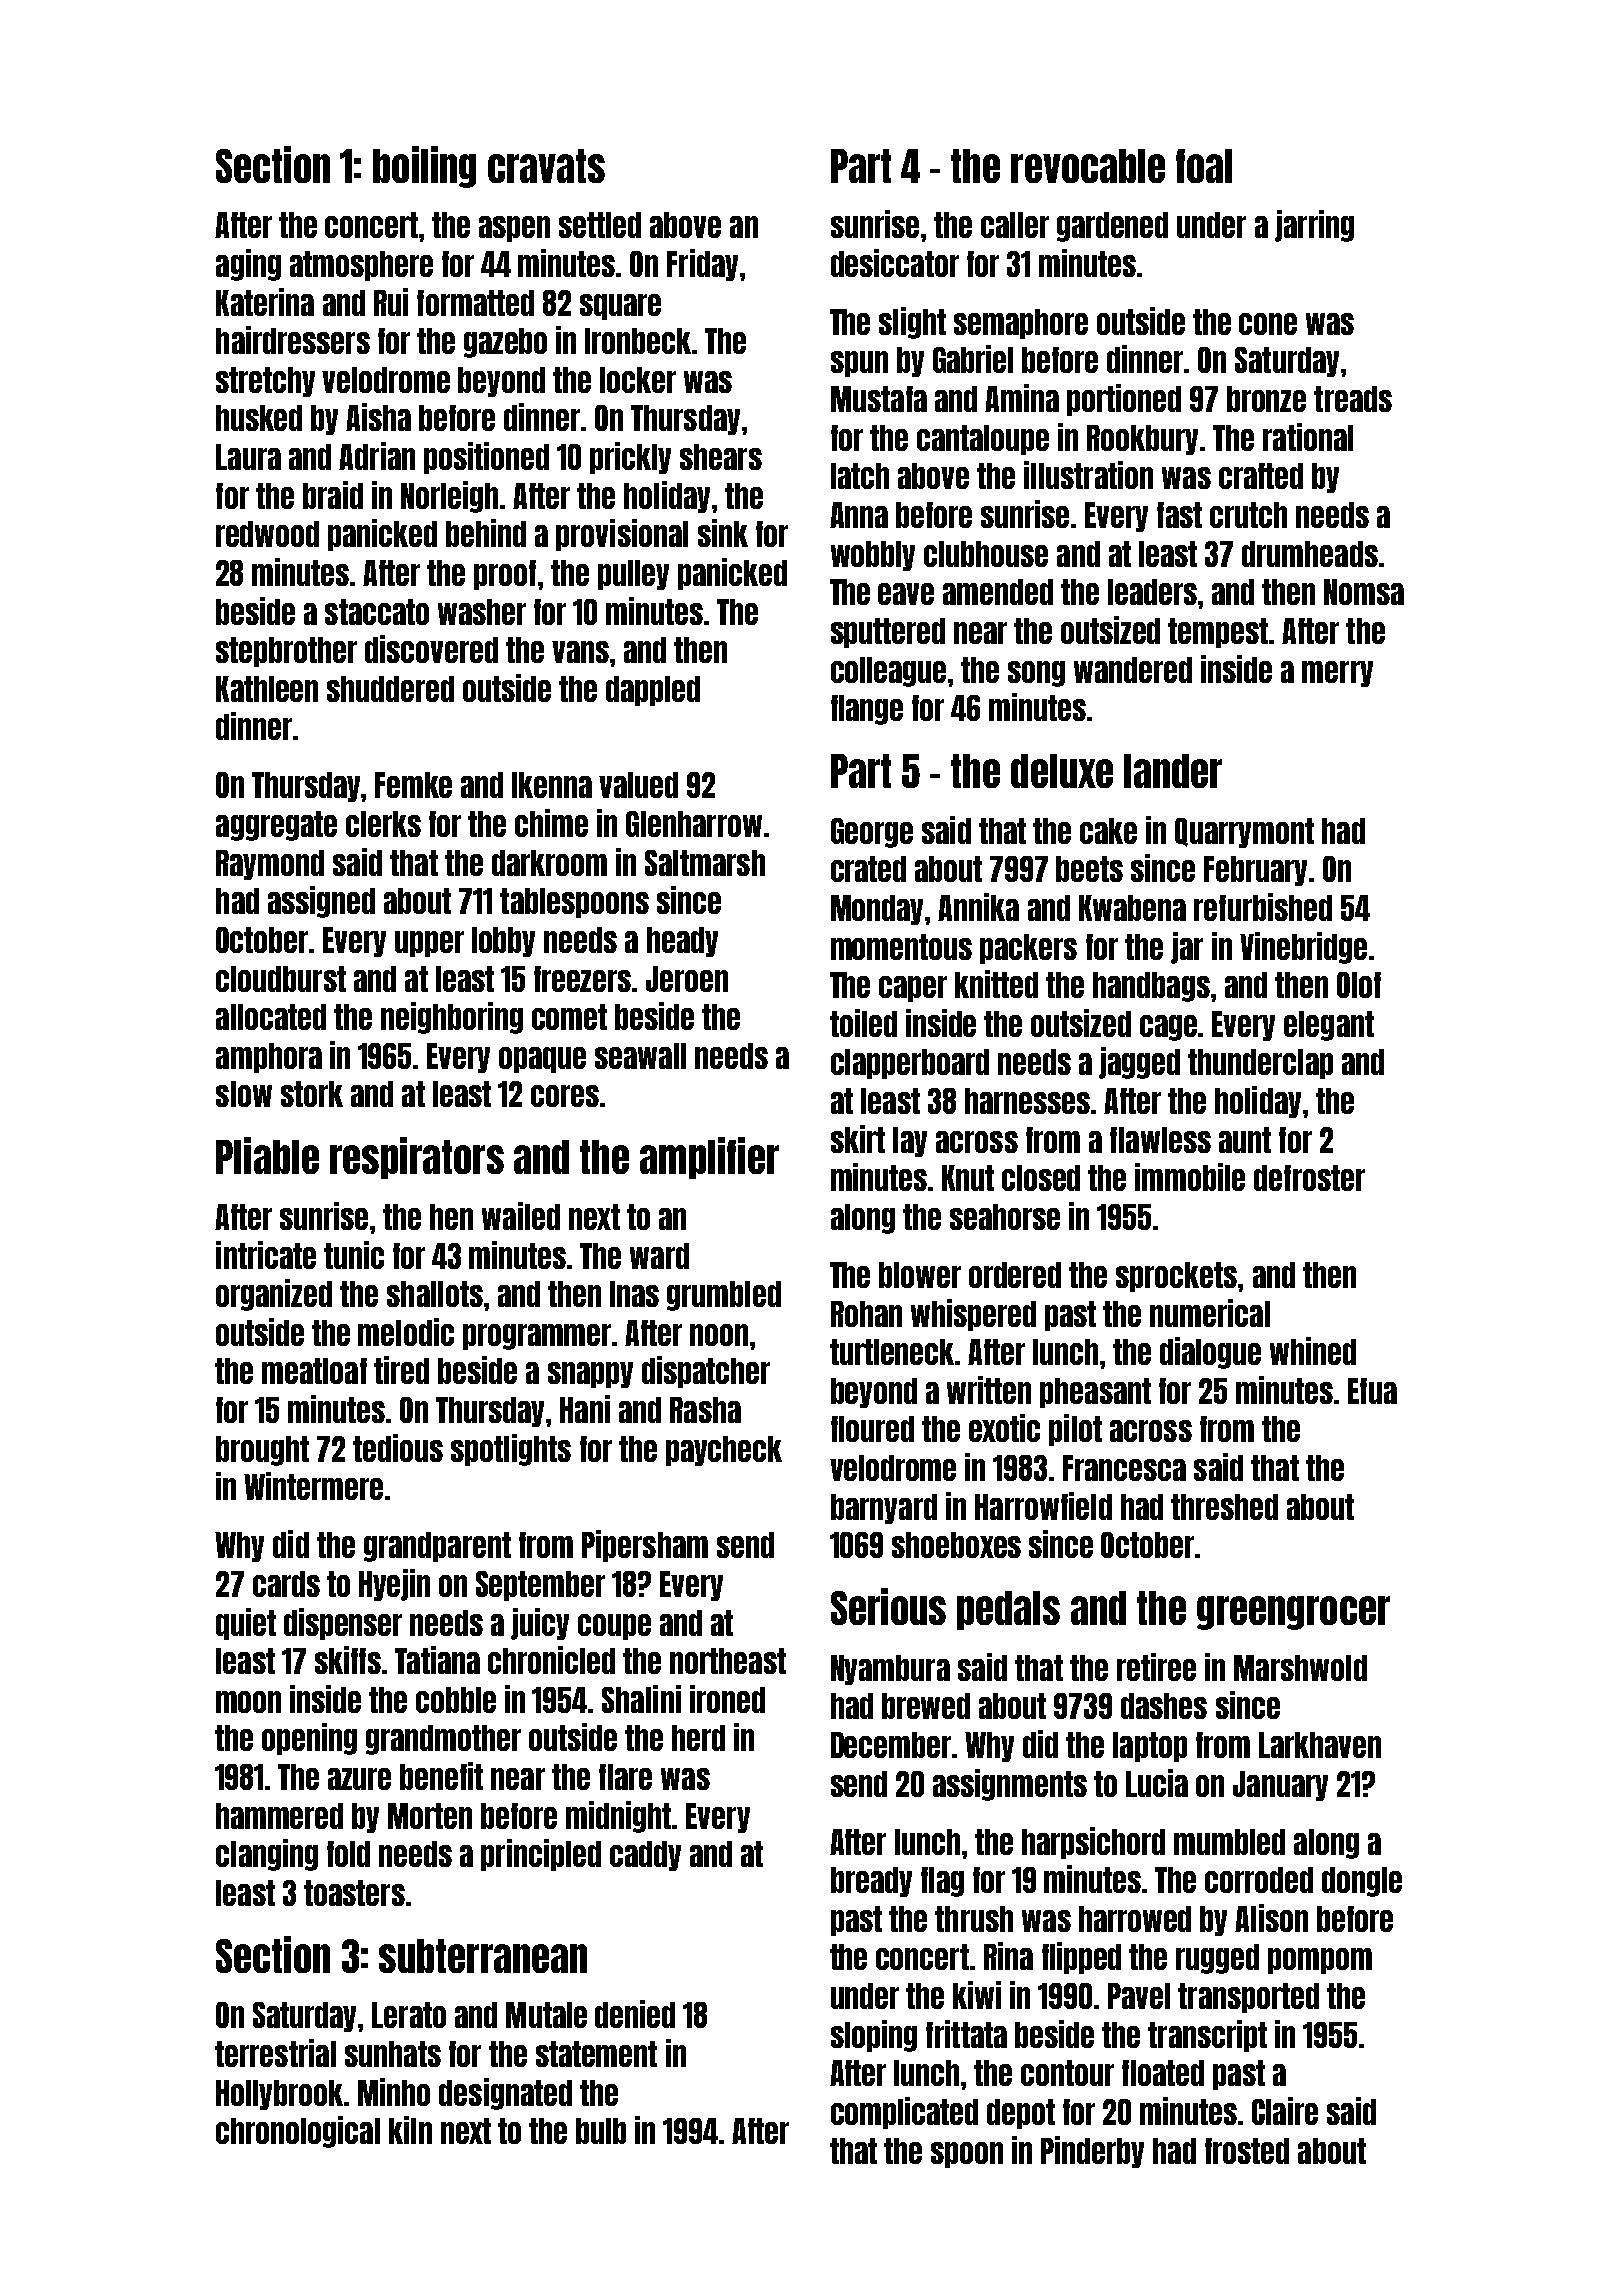  What do you see at coordinates (1204, 166) in the image?
I see `foal` at bounding box center [1204, 166].
